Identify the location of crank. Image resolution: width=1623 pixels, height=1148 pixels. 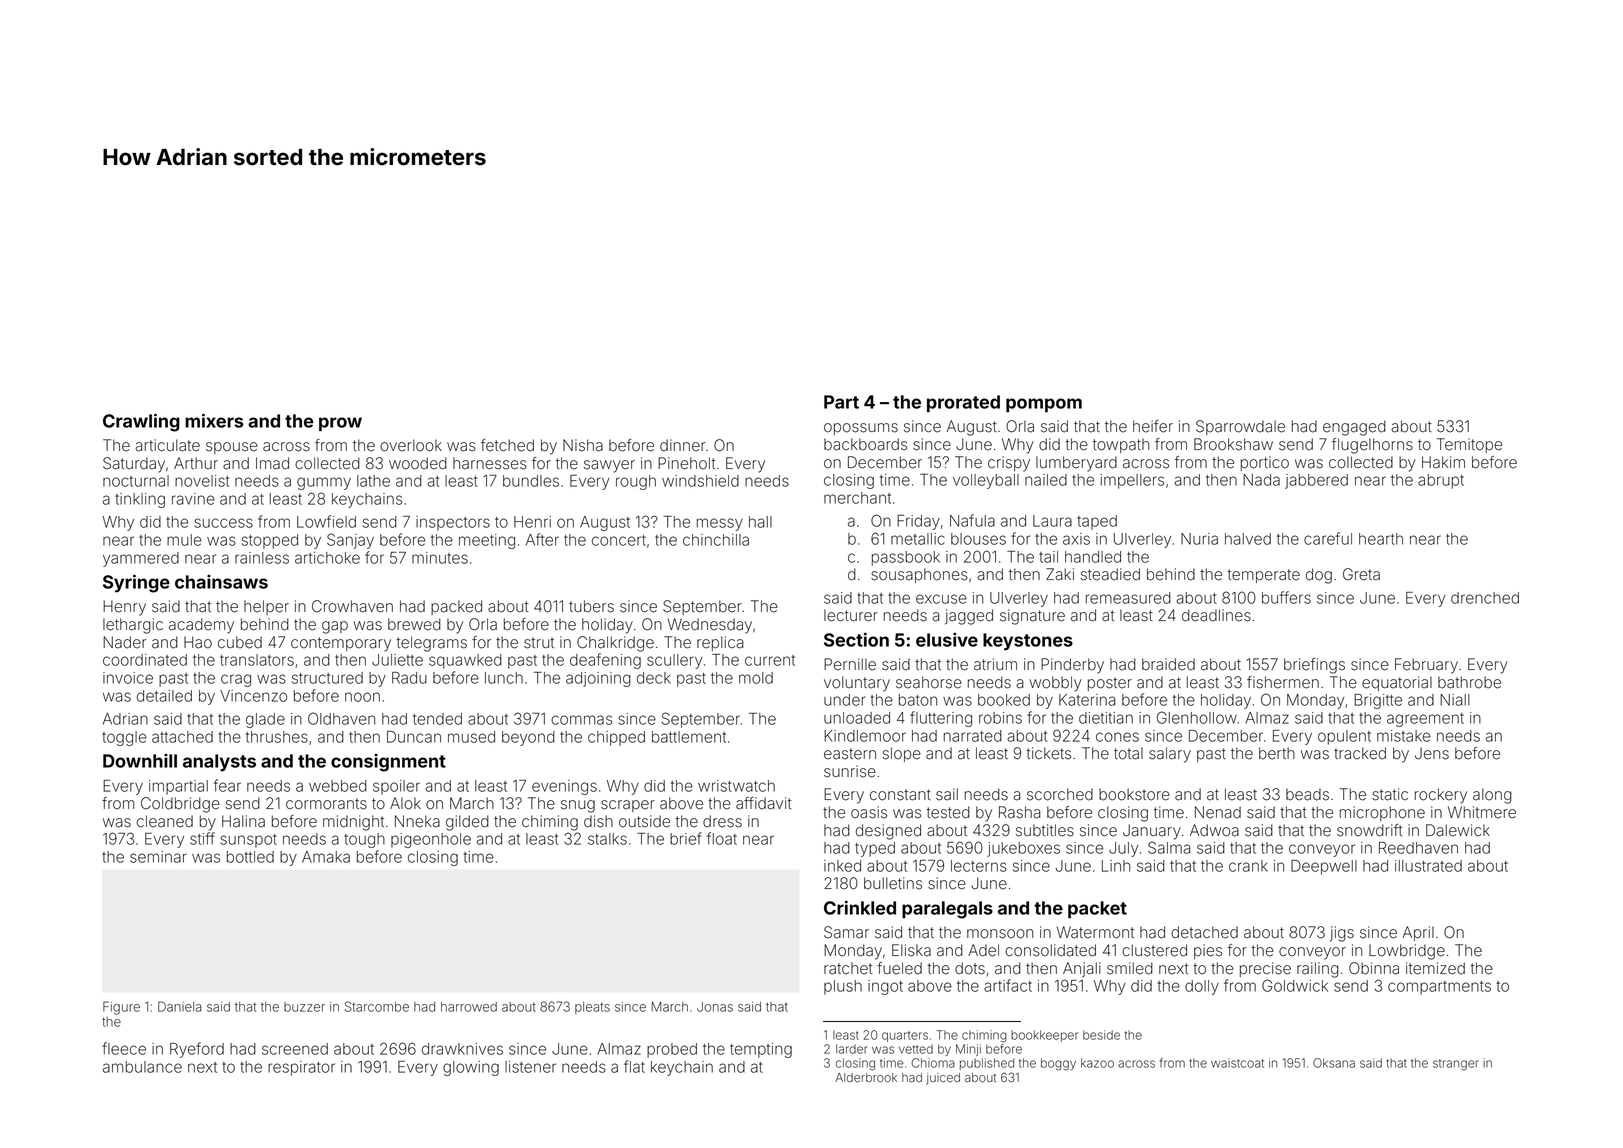
(1248, 866).
